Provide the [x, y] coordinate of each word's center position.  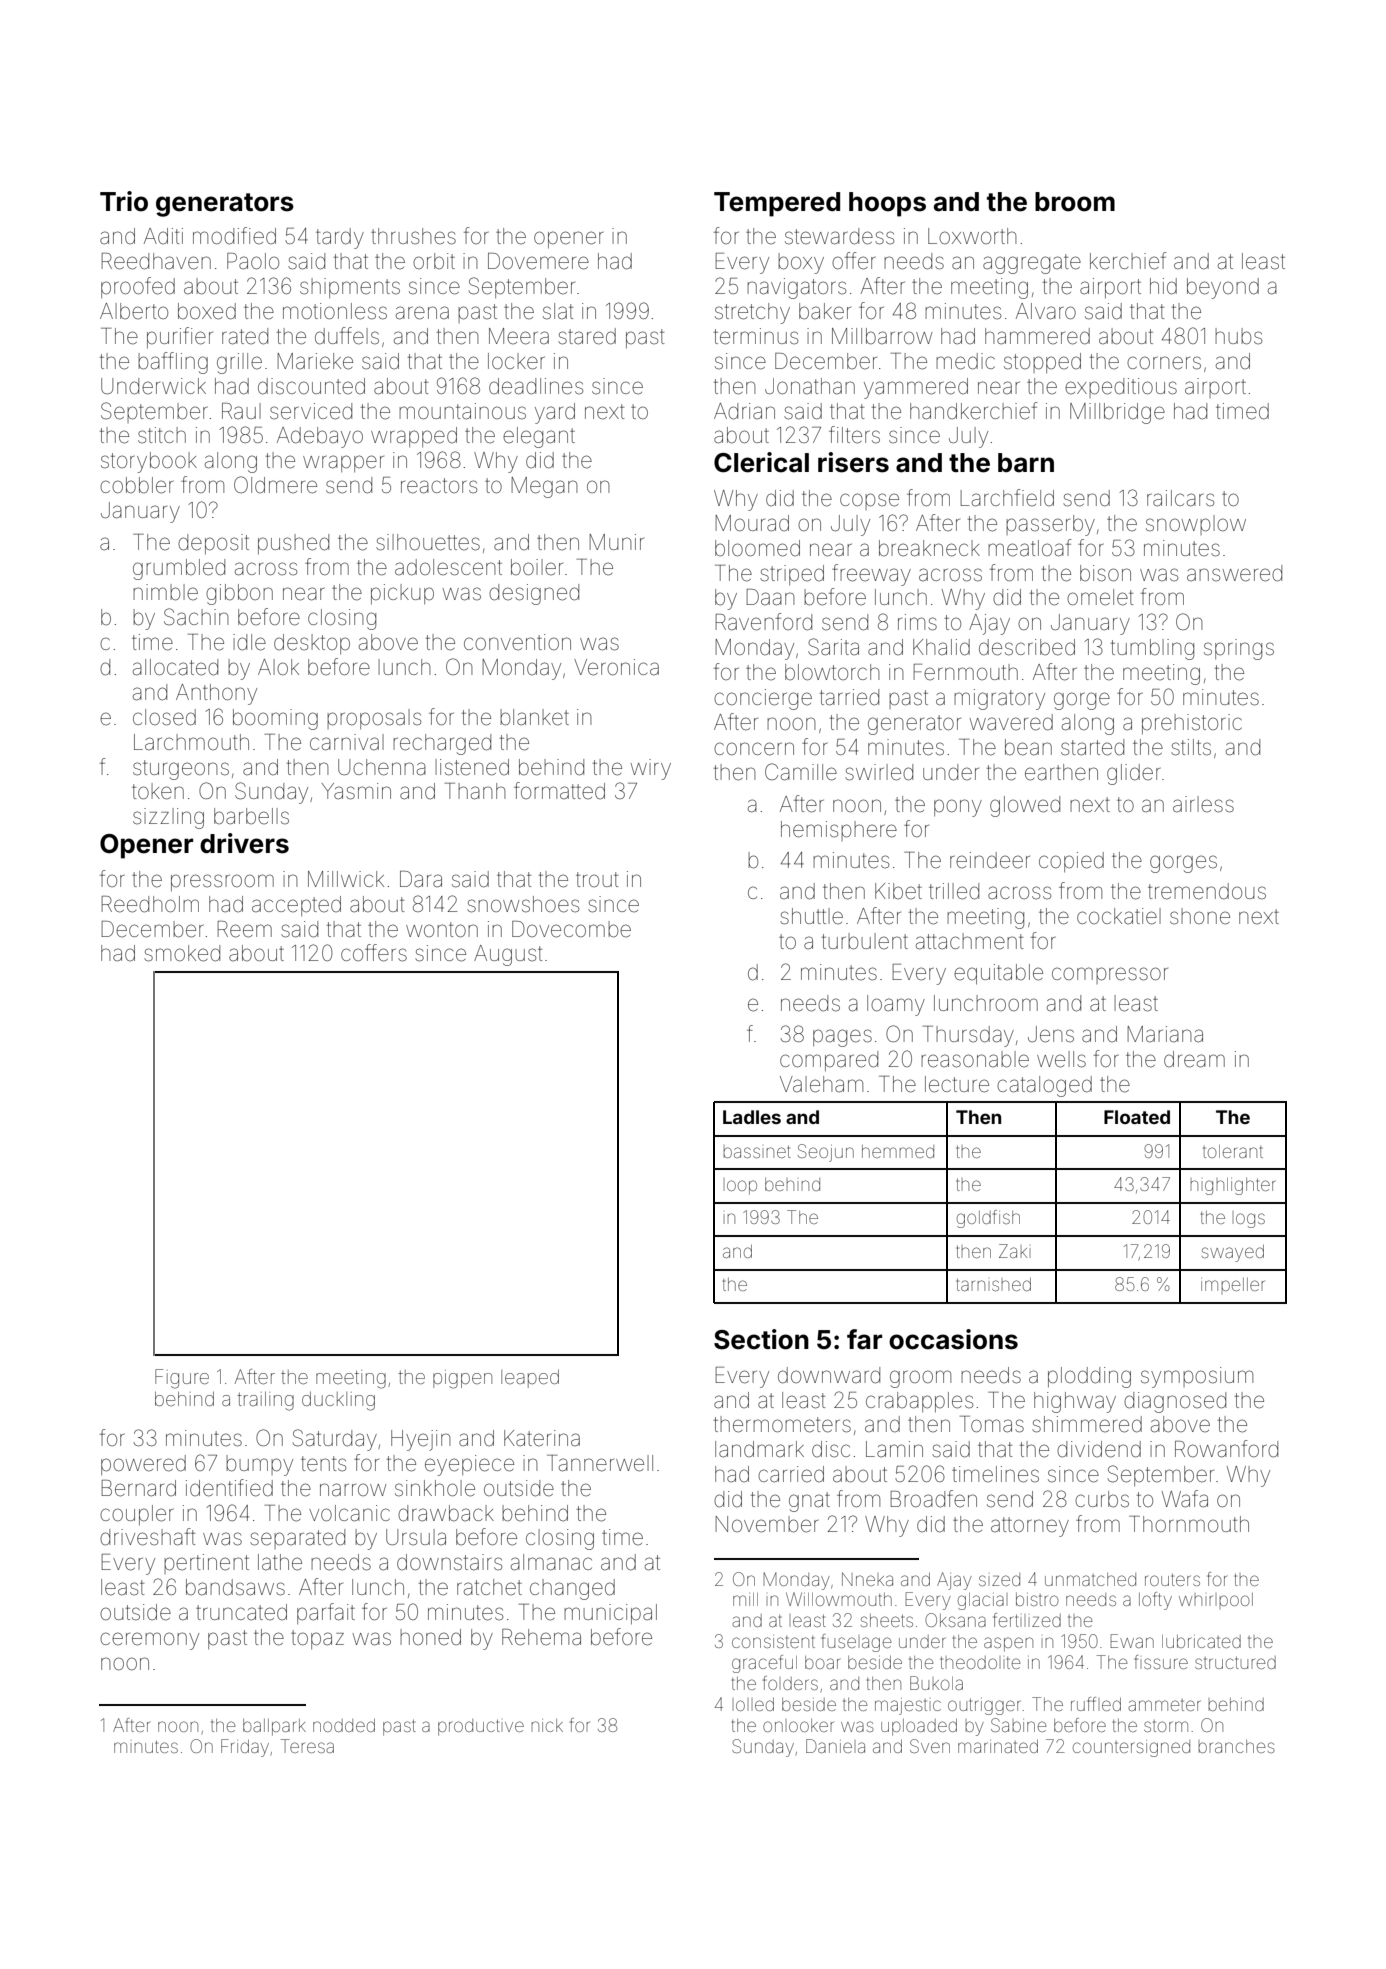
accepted [296, 906]
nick [547, 1725]
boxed [207, 311]
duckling [338, 1401]
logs [1250, 1220]
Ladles [752, 1117]
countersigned [1131, 1748]
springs [1239, 649]
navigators [796, 288]
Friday [245, 1748]
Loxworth [972, 236]
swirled [879, 772]
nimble [165, 592]
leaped [530, 1379]
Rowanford [1226, 1449]
